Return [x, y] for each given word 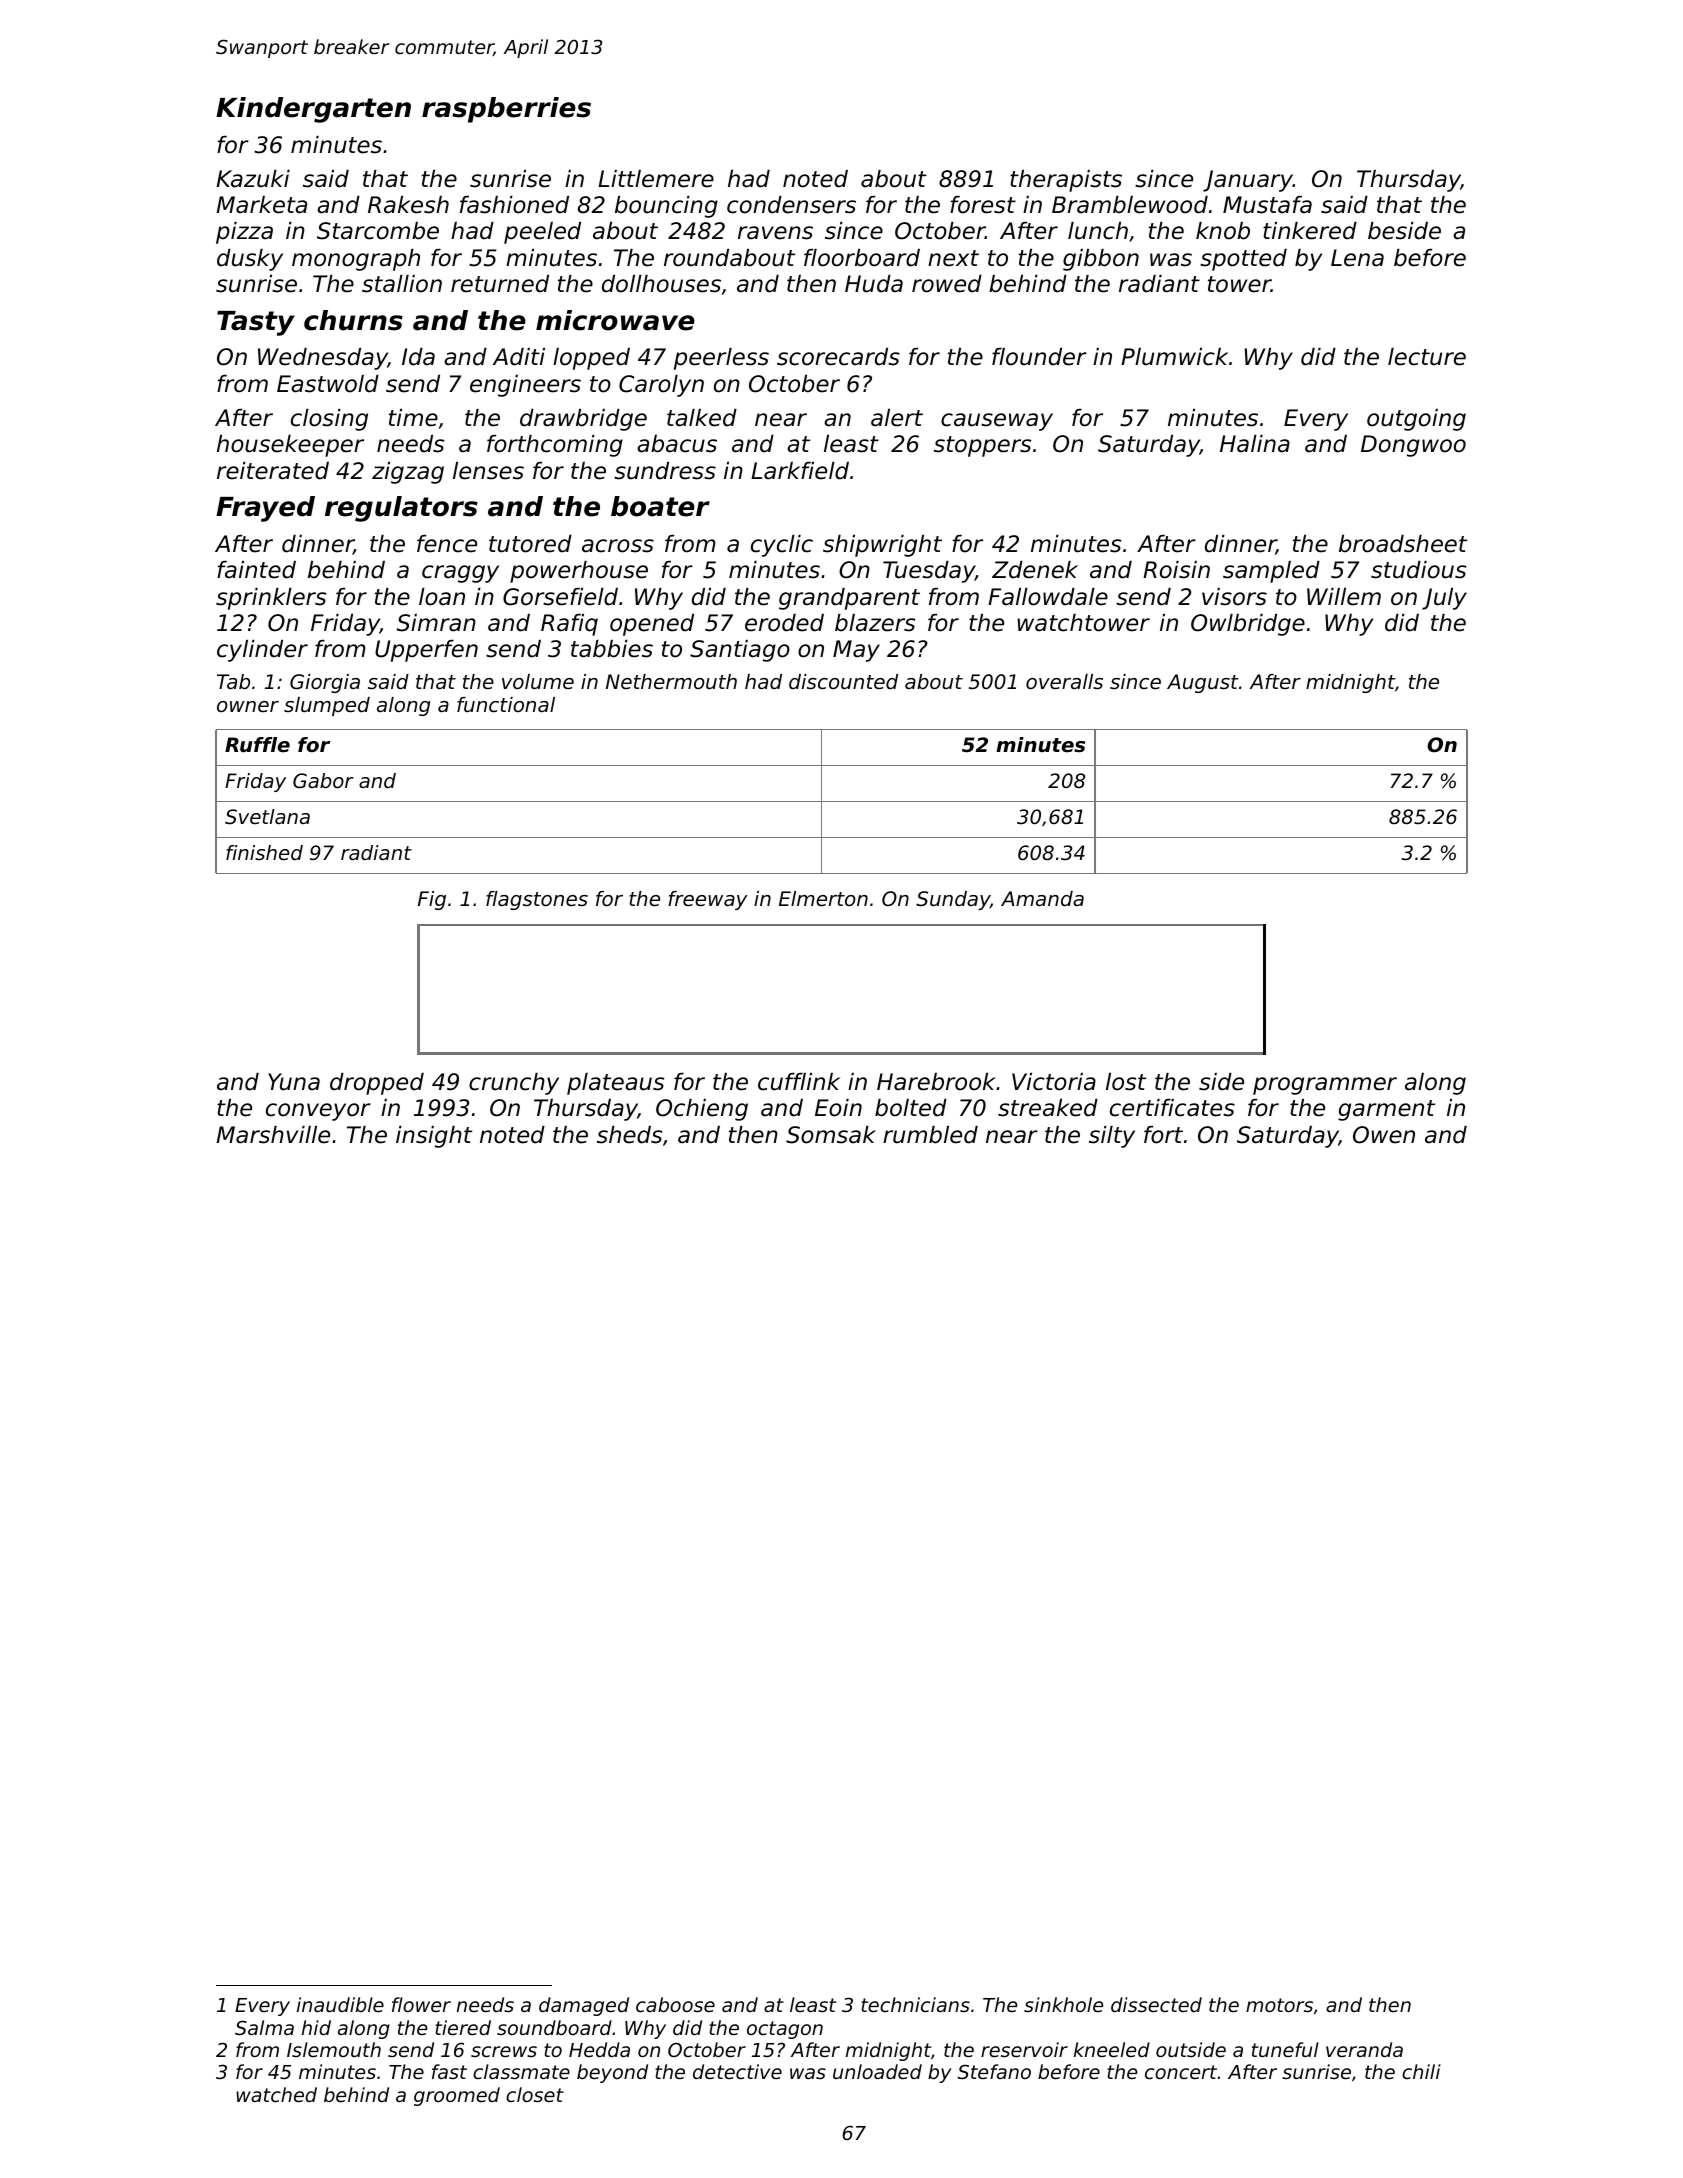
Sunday [953, 900]
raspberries [506, 110]
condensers [791, 205]
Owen [1384, 1135]
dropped [377, 1084]
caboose [675, 2004]
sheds [629, 1135]
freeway [708, 900]
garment [1386, 1110]
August [1203, 683]
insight [434, 1137]
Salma [264, 2027]
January [1248, 181]
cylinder [262, 651]
